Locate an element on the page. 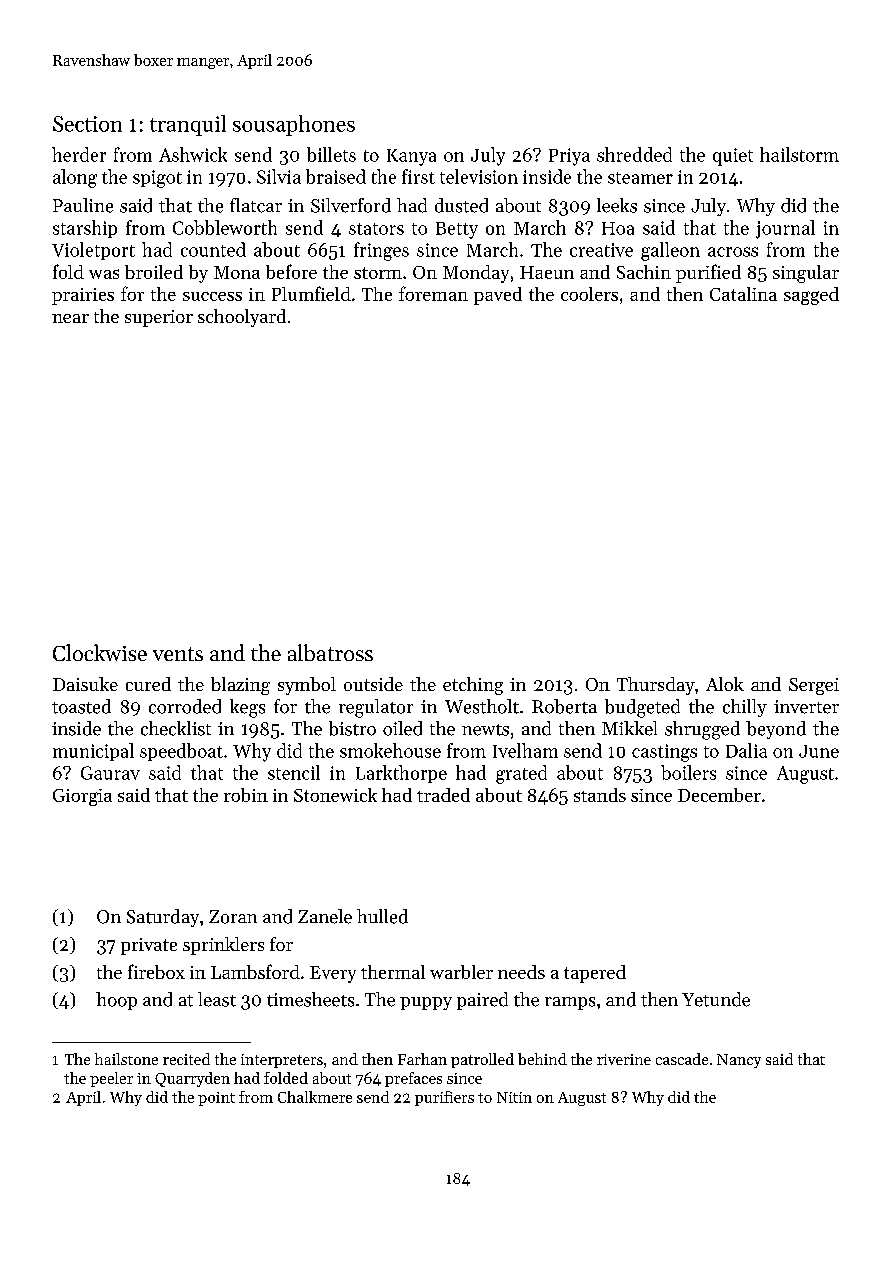  stencil is located at coordinates (294, 772).
